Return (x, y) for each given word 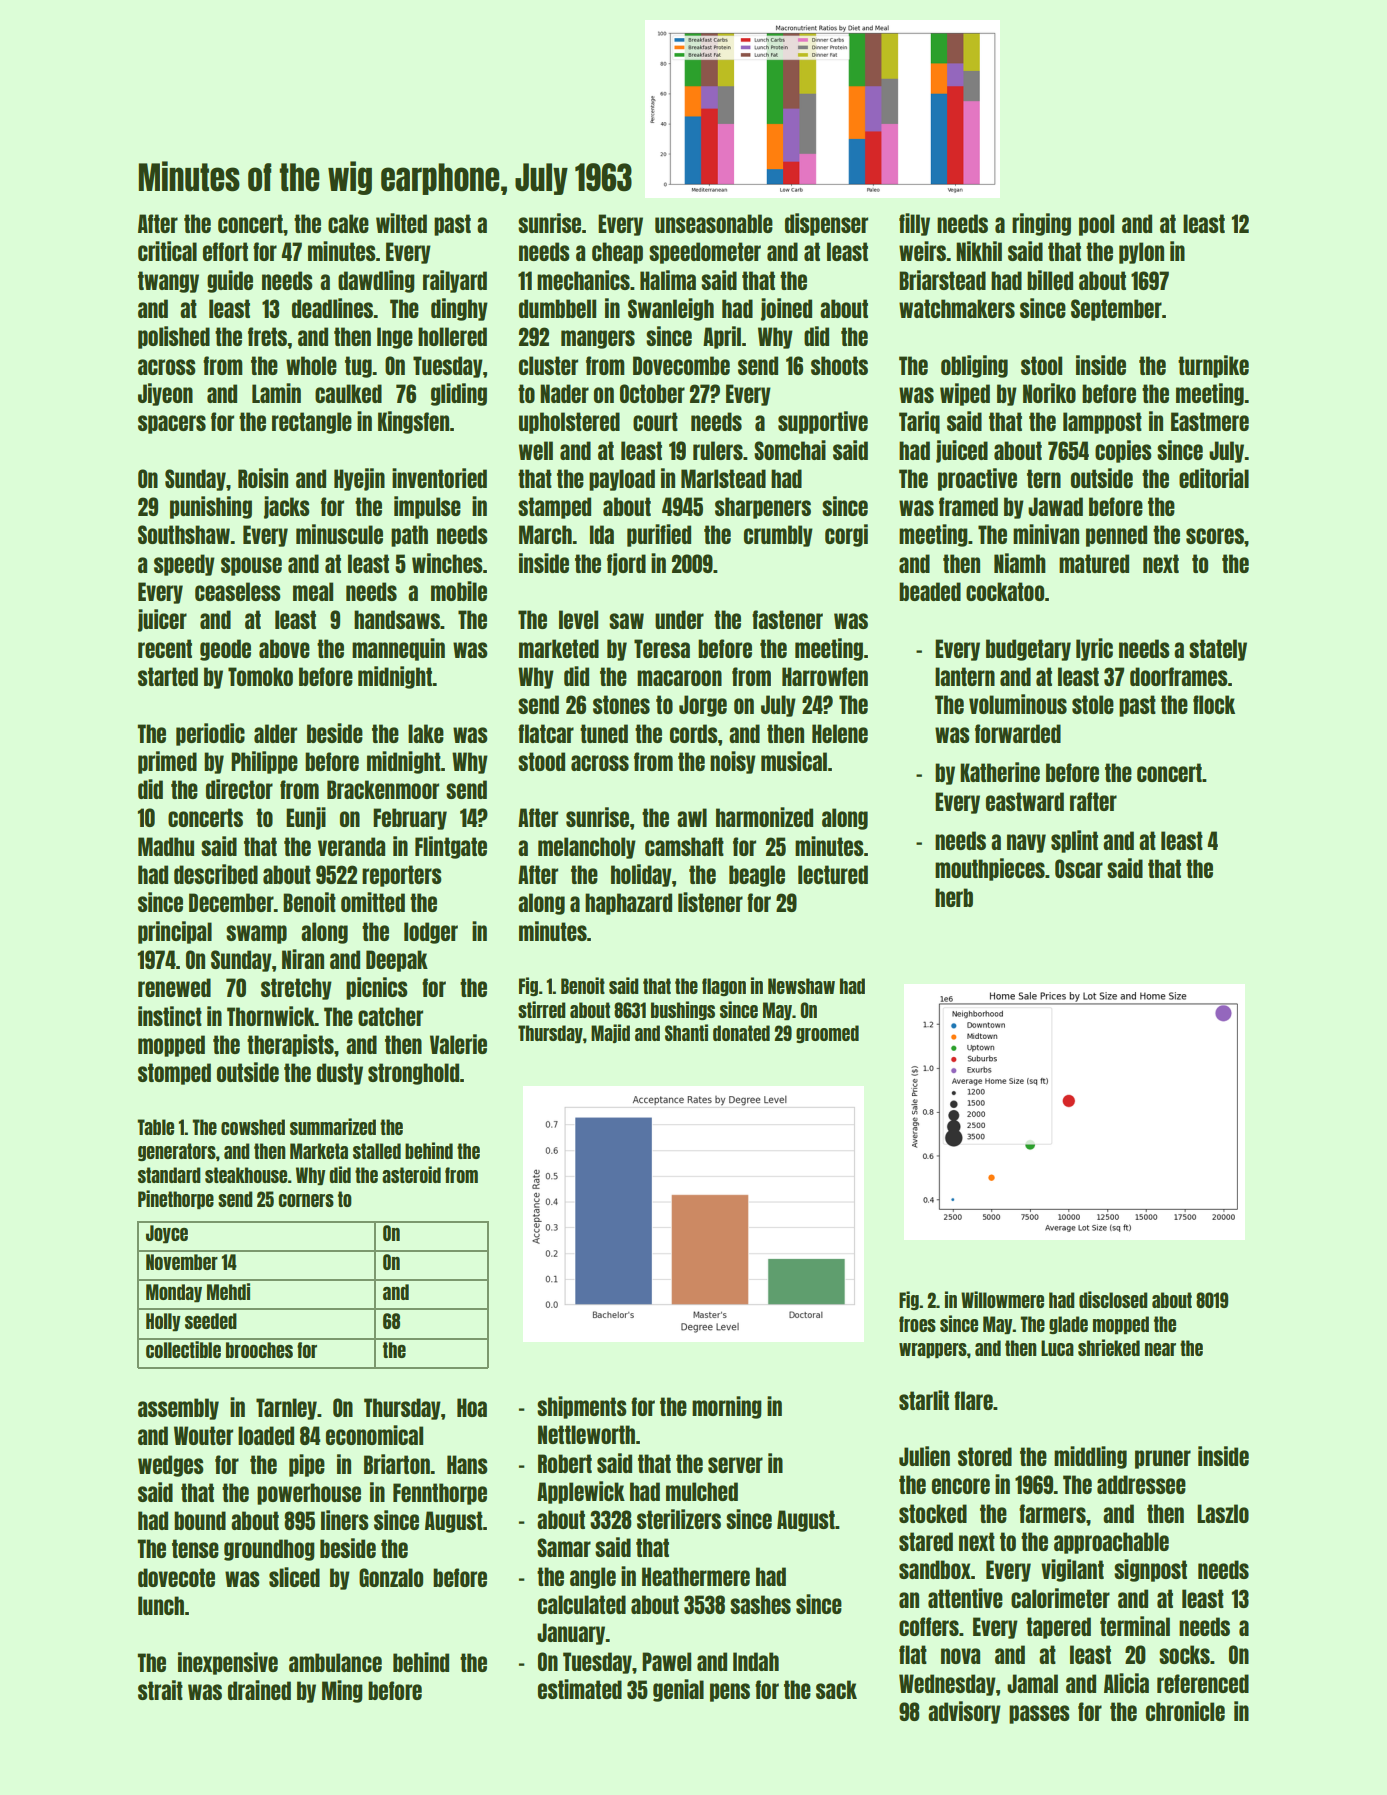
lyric (1094, 649)
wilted (401, 223)
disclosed (1113, 1299)
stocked (933, 1513)
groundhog (269, 1550)
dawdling (376, 281)
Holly (163, 1322)
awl (692, 817)
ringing (1041, 224)
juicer (162, 620)
